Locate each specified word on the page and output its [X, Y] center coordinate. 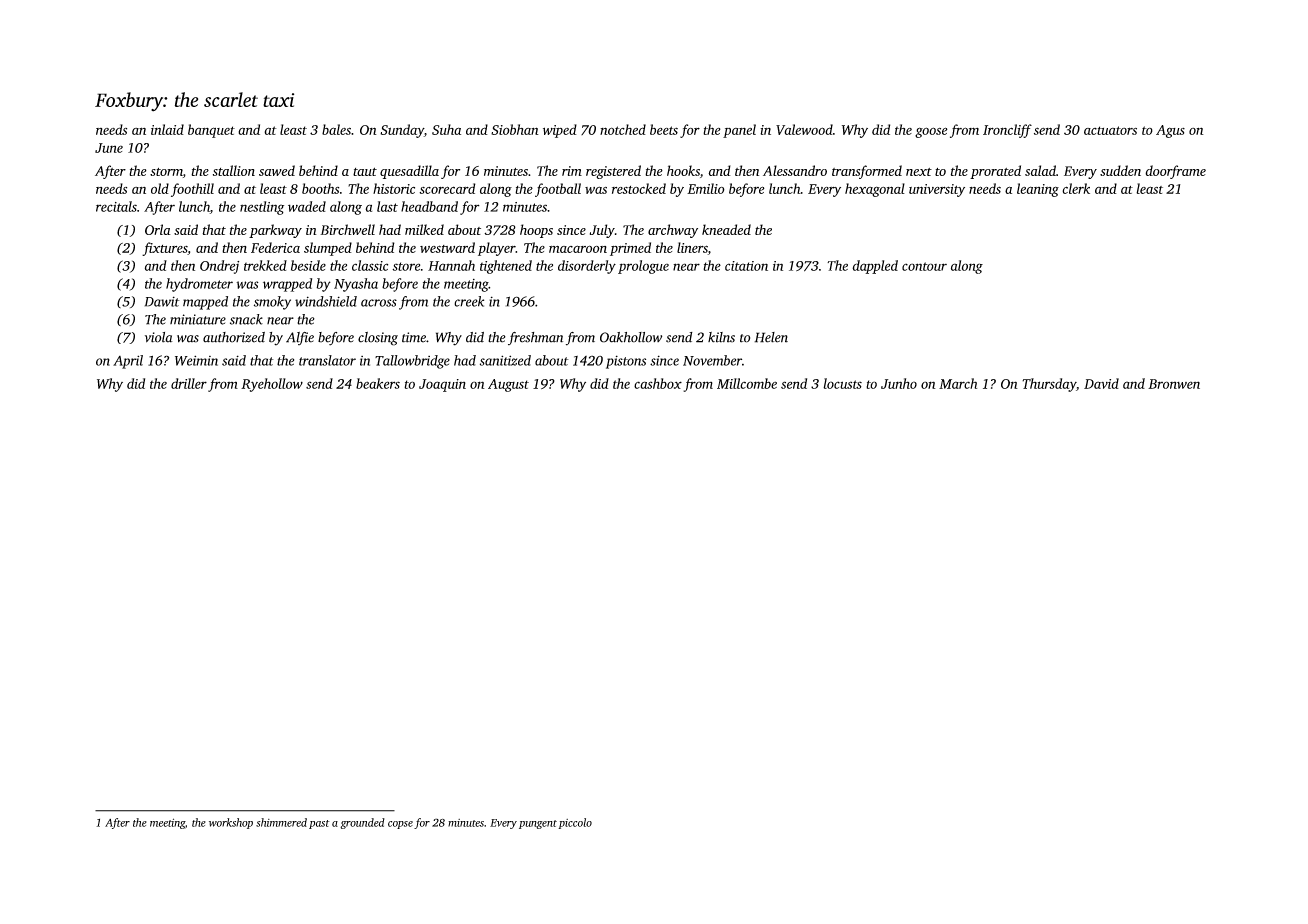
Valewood [804, 129]
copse [400, 825]
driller [189, 383]
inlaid [167, 129]
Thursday [1049, 385]
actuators [1110, 130]
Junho [899, 383]
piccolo [575, 823]
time [414, 337]
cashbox [658, 383]
